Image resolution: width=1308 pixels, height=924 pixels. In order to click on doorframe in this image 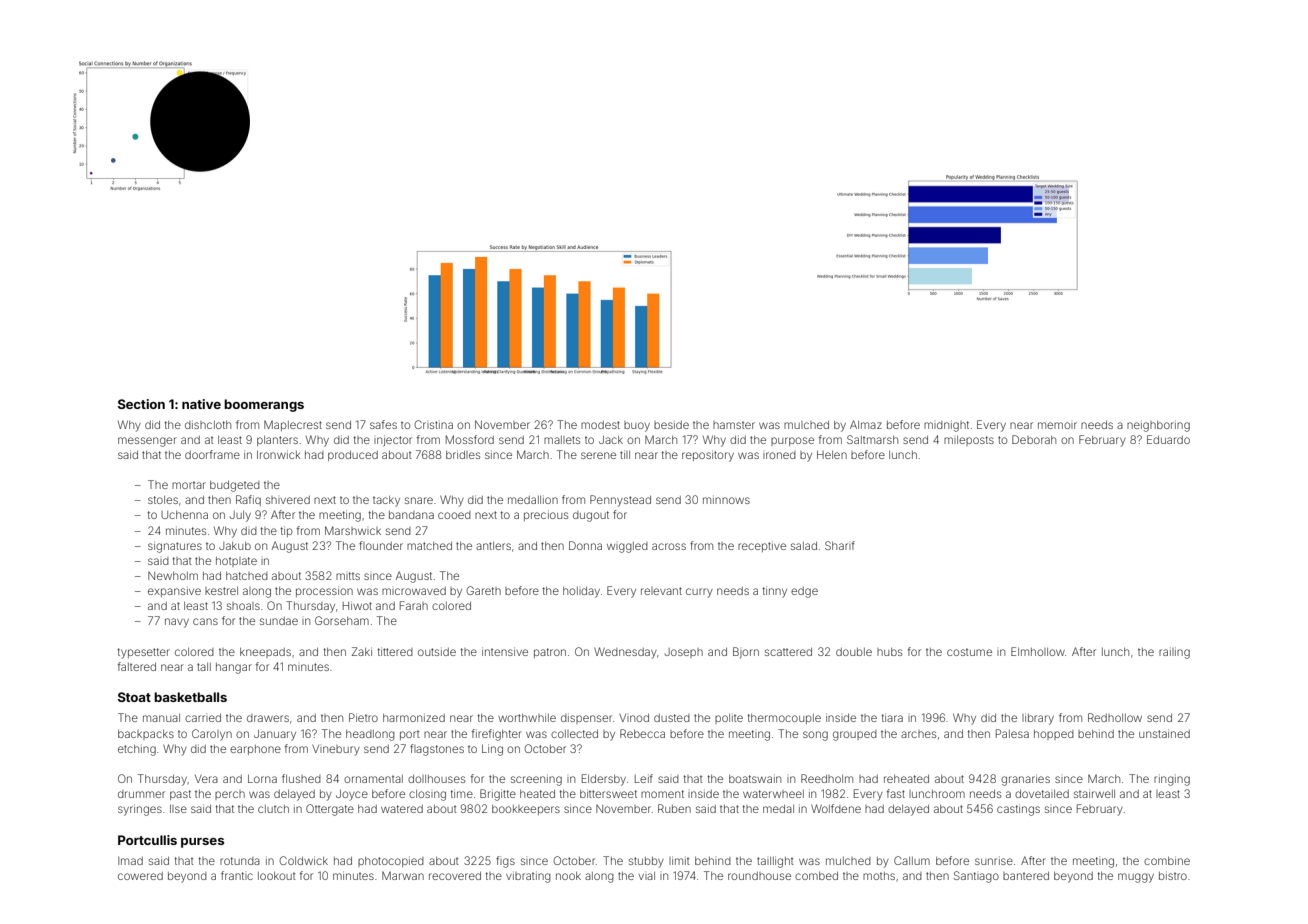, I will do `click(212, 454)`.
